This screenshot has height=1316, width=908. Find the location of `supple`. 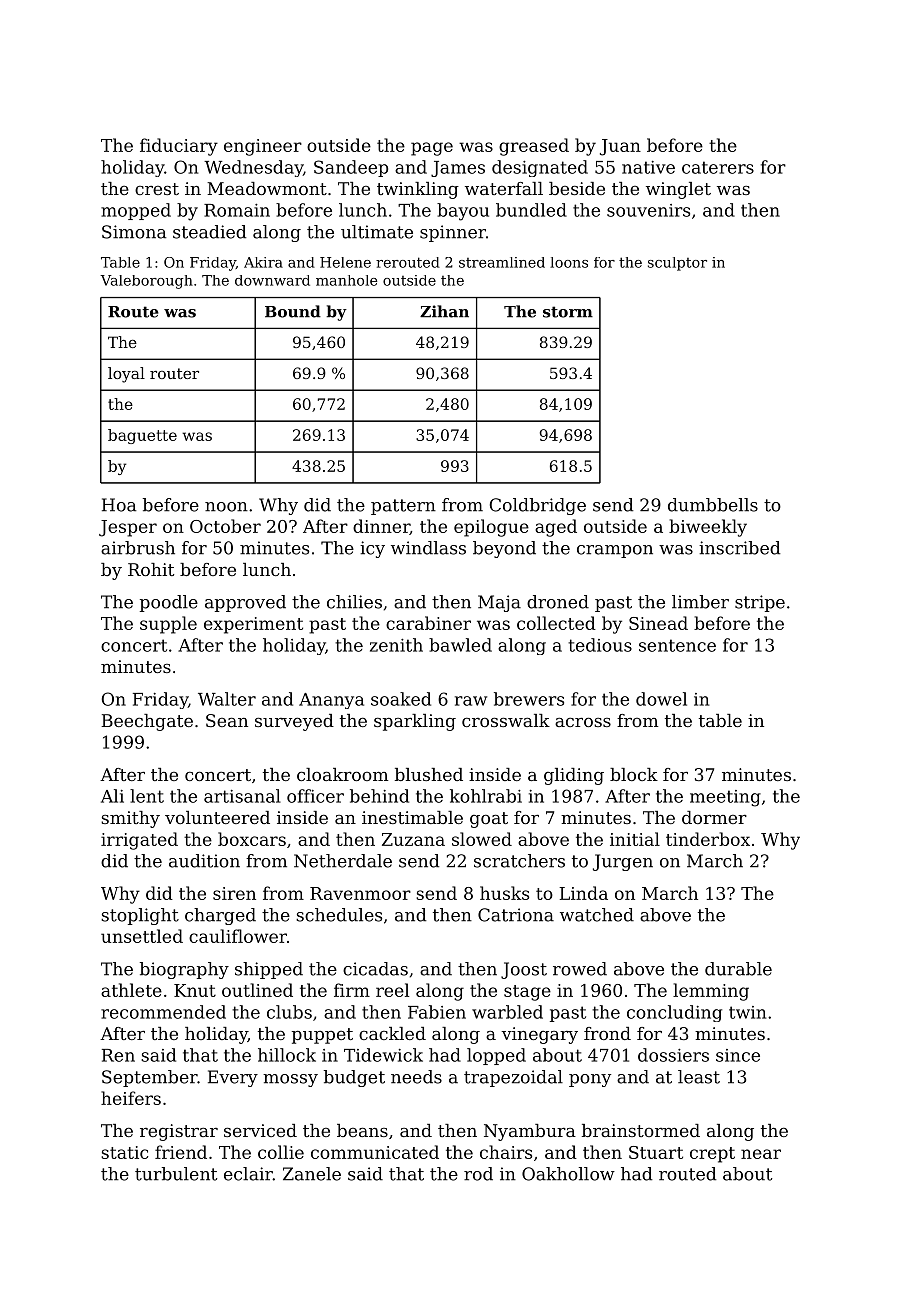

supple is located at coordinates (168, 625).
